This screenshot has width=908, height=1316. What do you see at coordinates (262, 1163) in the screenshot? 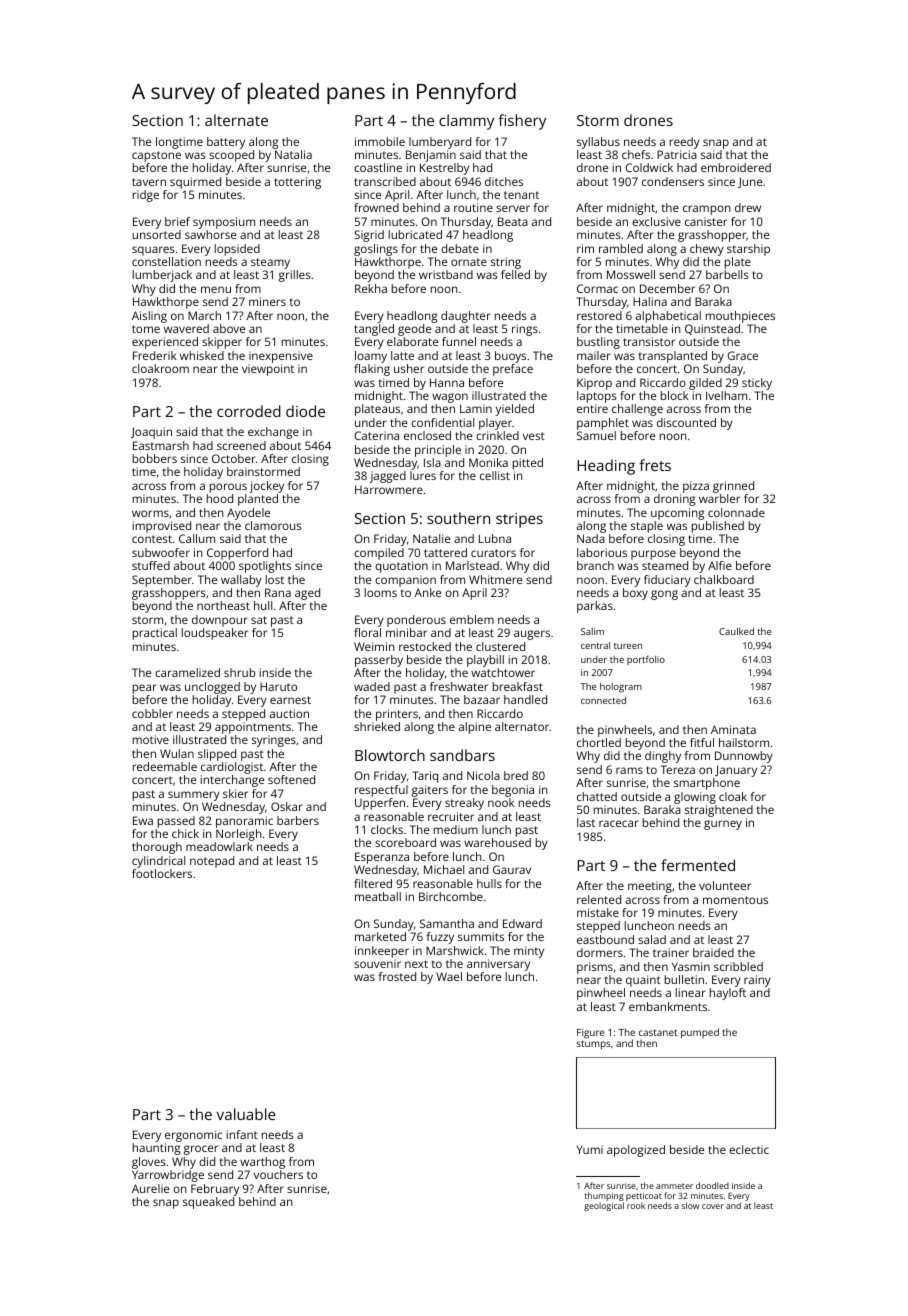
I see `warthog` at bounding box center [262, 1163].
